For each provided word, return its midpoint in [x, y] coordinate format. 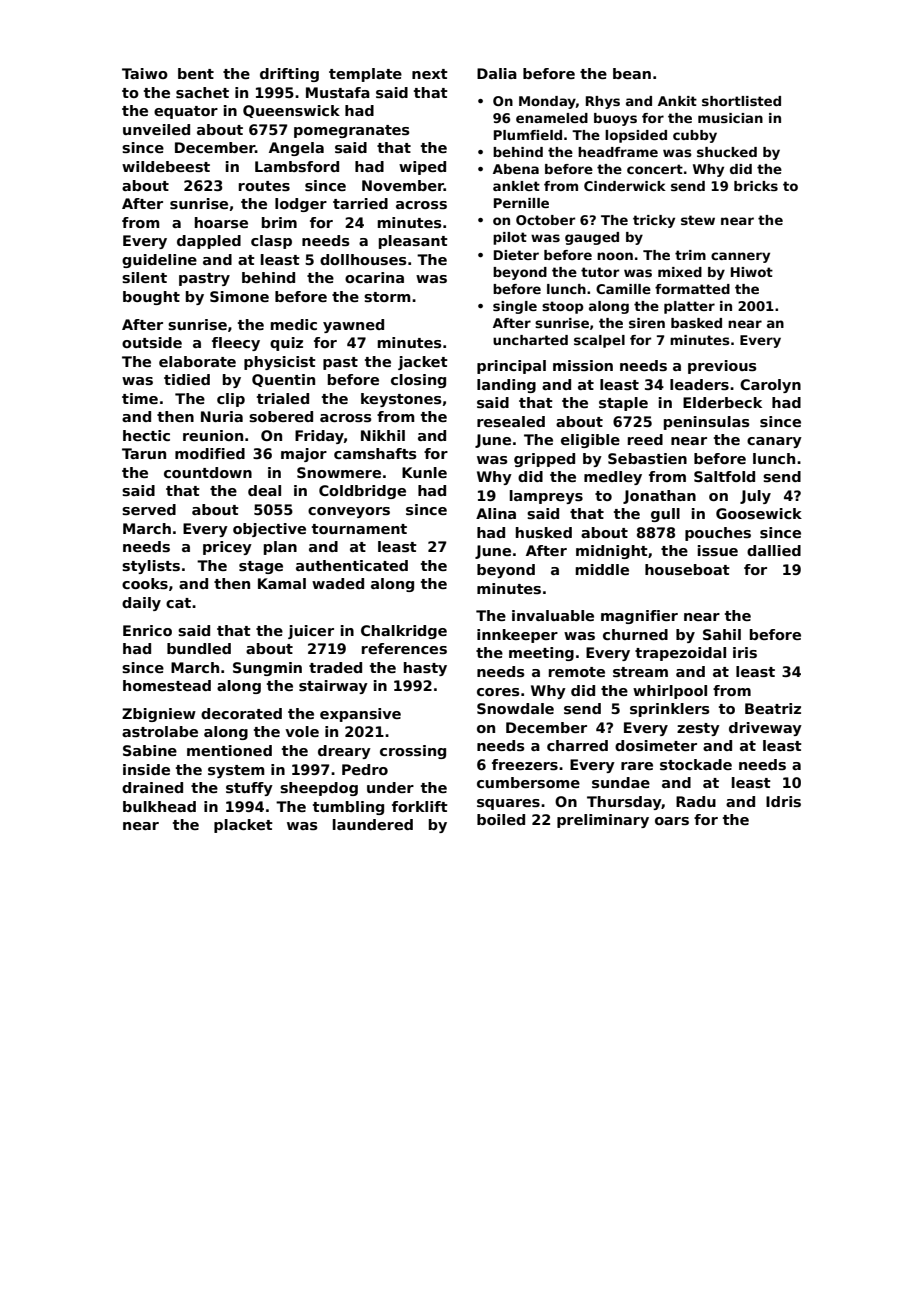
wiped [422, 168]
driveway [765, 729]
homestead [167, 685]
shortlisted [741, 101]
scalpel [599, 341]
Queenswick [291, 111]
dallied [774, 550]
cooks [145, 583]
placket [243, 826]
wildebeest [166, 166]
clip [231, 400]
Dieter [516, 255]
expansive [360, 715]
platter [689, 307]
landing [506, 386]
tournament [359, 529]
